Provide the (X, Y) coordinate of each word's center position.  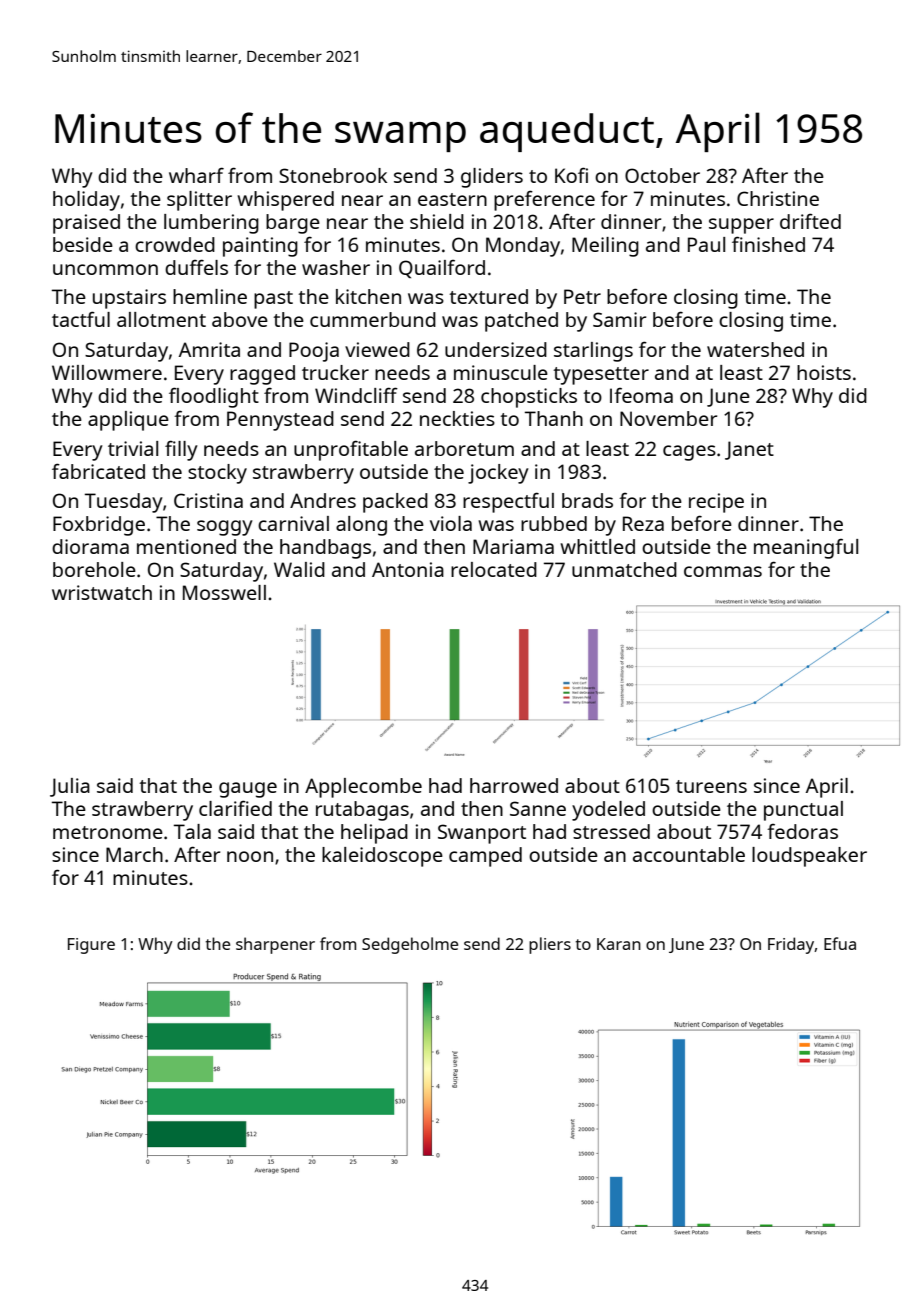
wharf (196, 175)
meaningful (806, 549)
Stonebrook (333, 175)
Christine (778, 198)
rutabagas (362, 811)
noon (250, 856)
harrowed (514, 785)
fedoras (802, 831)
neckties (457, 418)
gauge (248, 790)
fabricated (98, 471)
